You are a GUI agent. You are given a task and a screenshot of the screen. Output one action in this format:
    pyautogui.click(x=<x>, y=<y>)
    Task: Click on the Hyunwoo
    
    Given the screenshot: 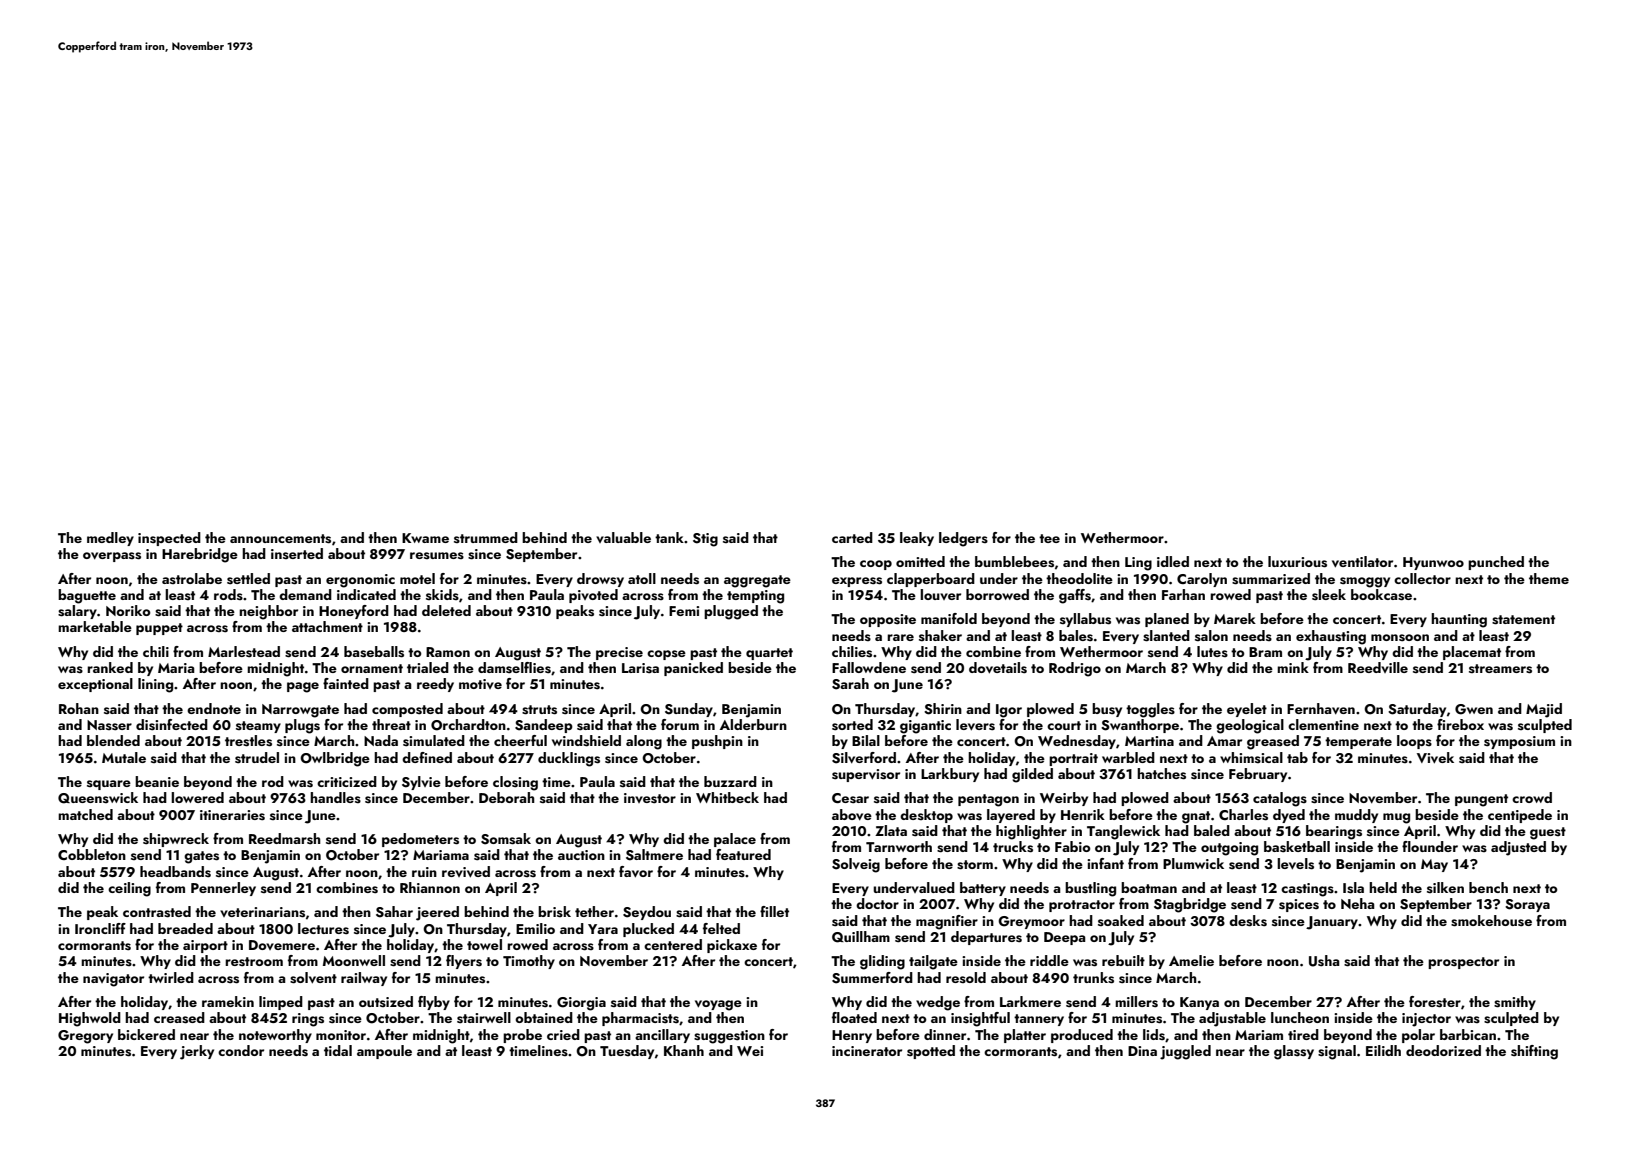 What is the action you would take?
    pyautogui.click(x=1433, y=563)
